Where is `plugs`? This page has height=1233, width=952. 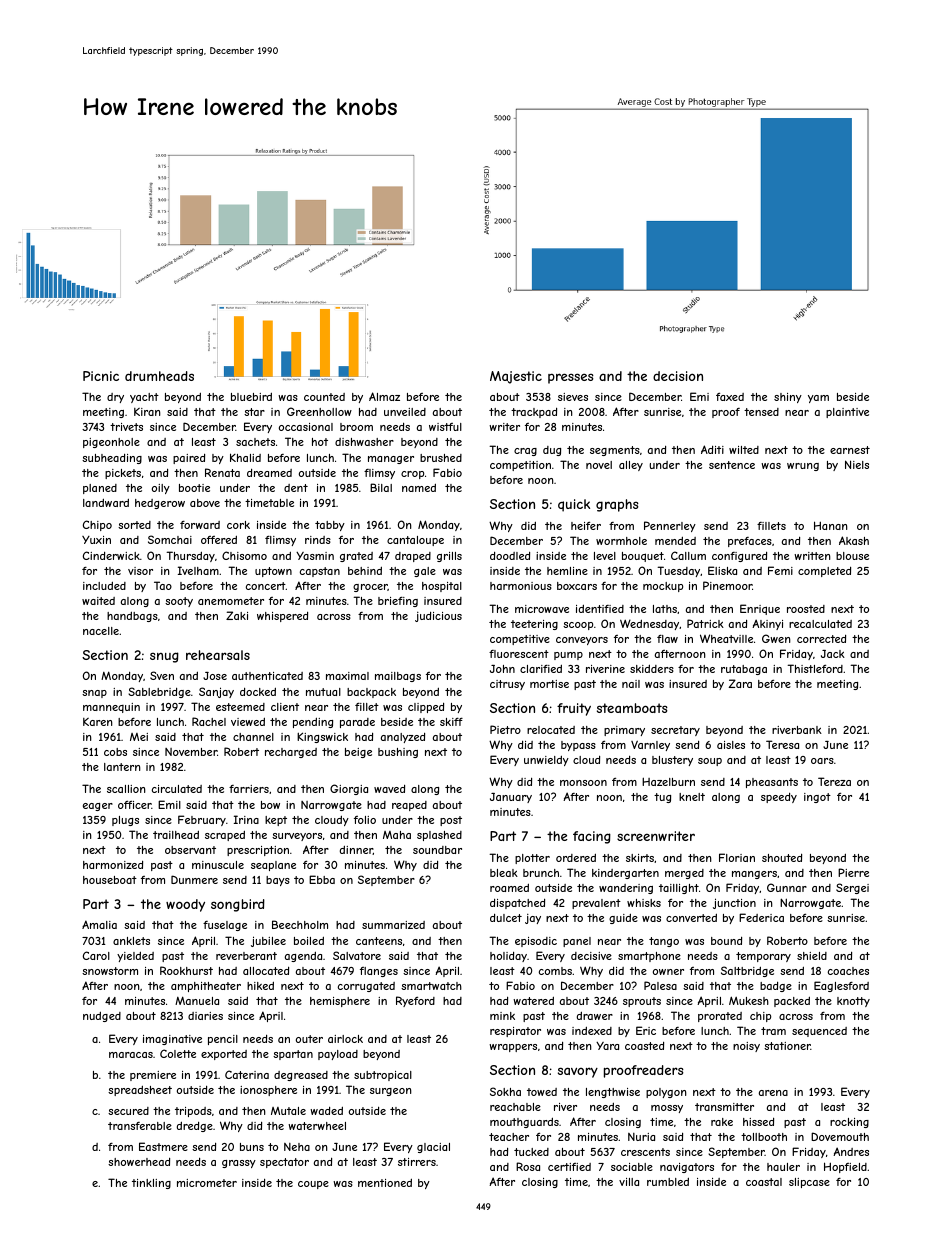 plugs is located at coordinates (125, 821).
